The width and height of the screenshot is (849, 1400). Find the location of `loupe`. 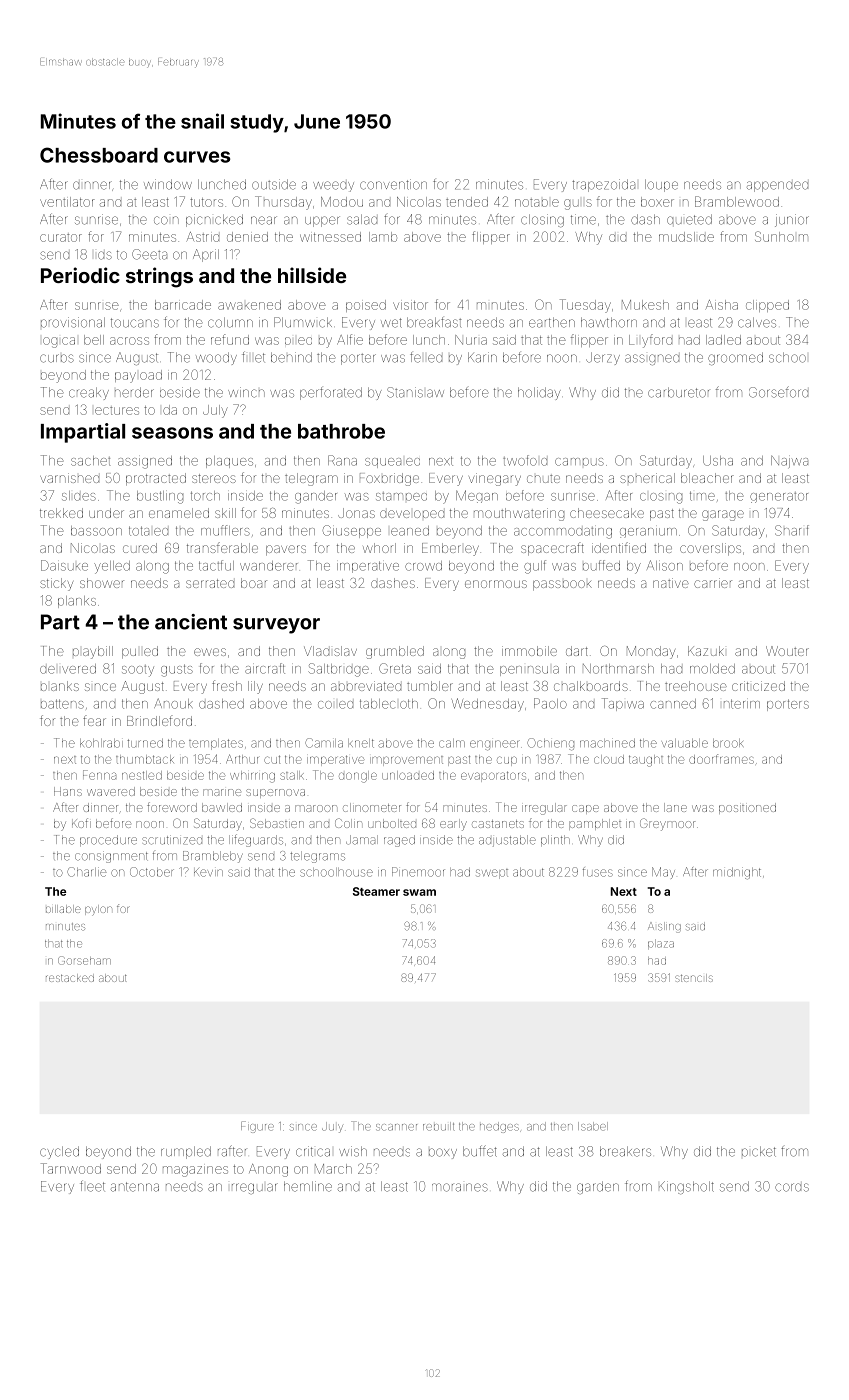

loupe is located at coordinates (661, 185).
